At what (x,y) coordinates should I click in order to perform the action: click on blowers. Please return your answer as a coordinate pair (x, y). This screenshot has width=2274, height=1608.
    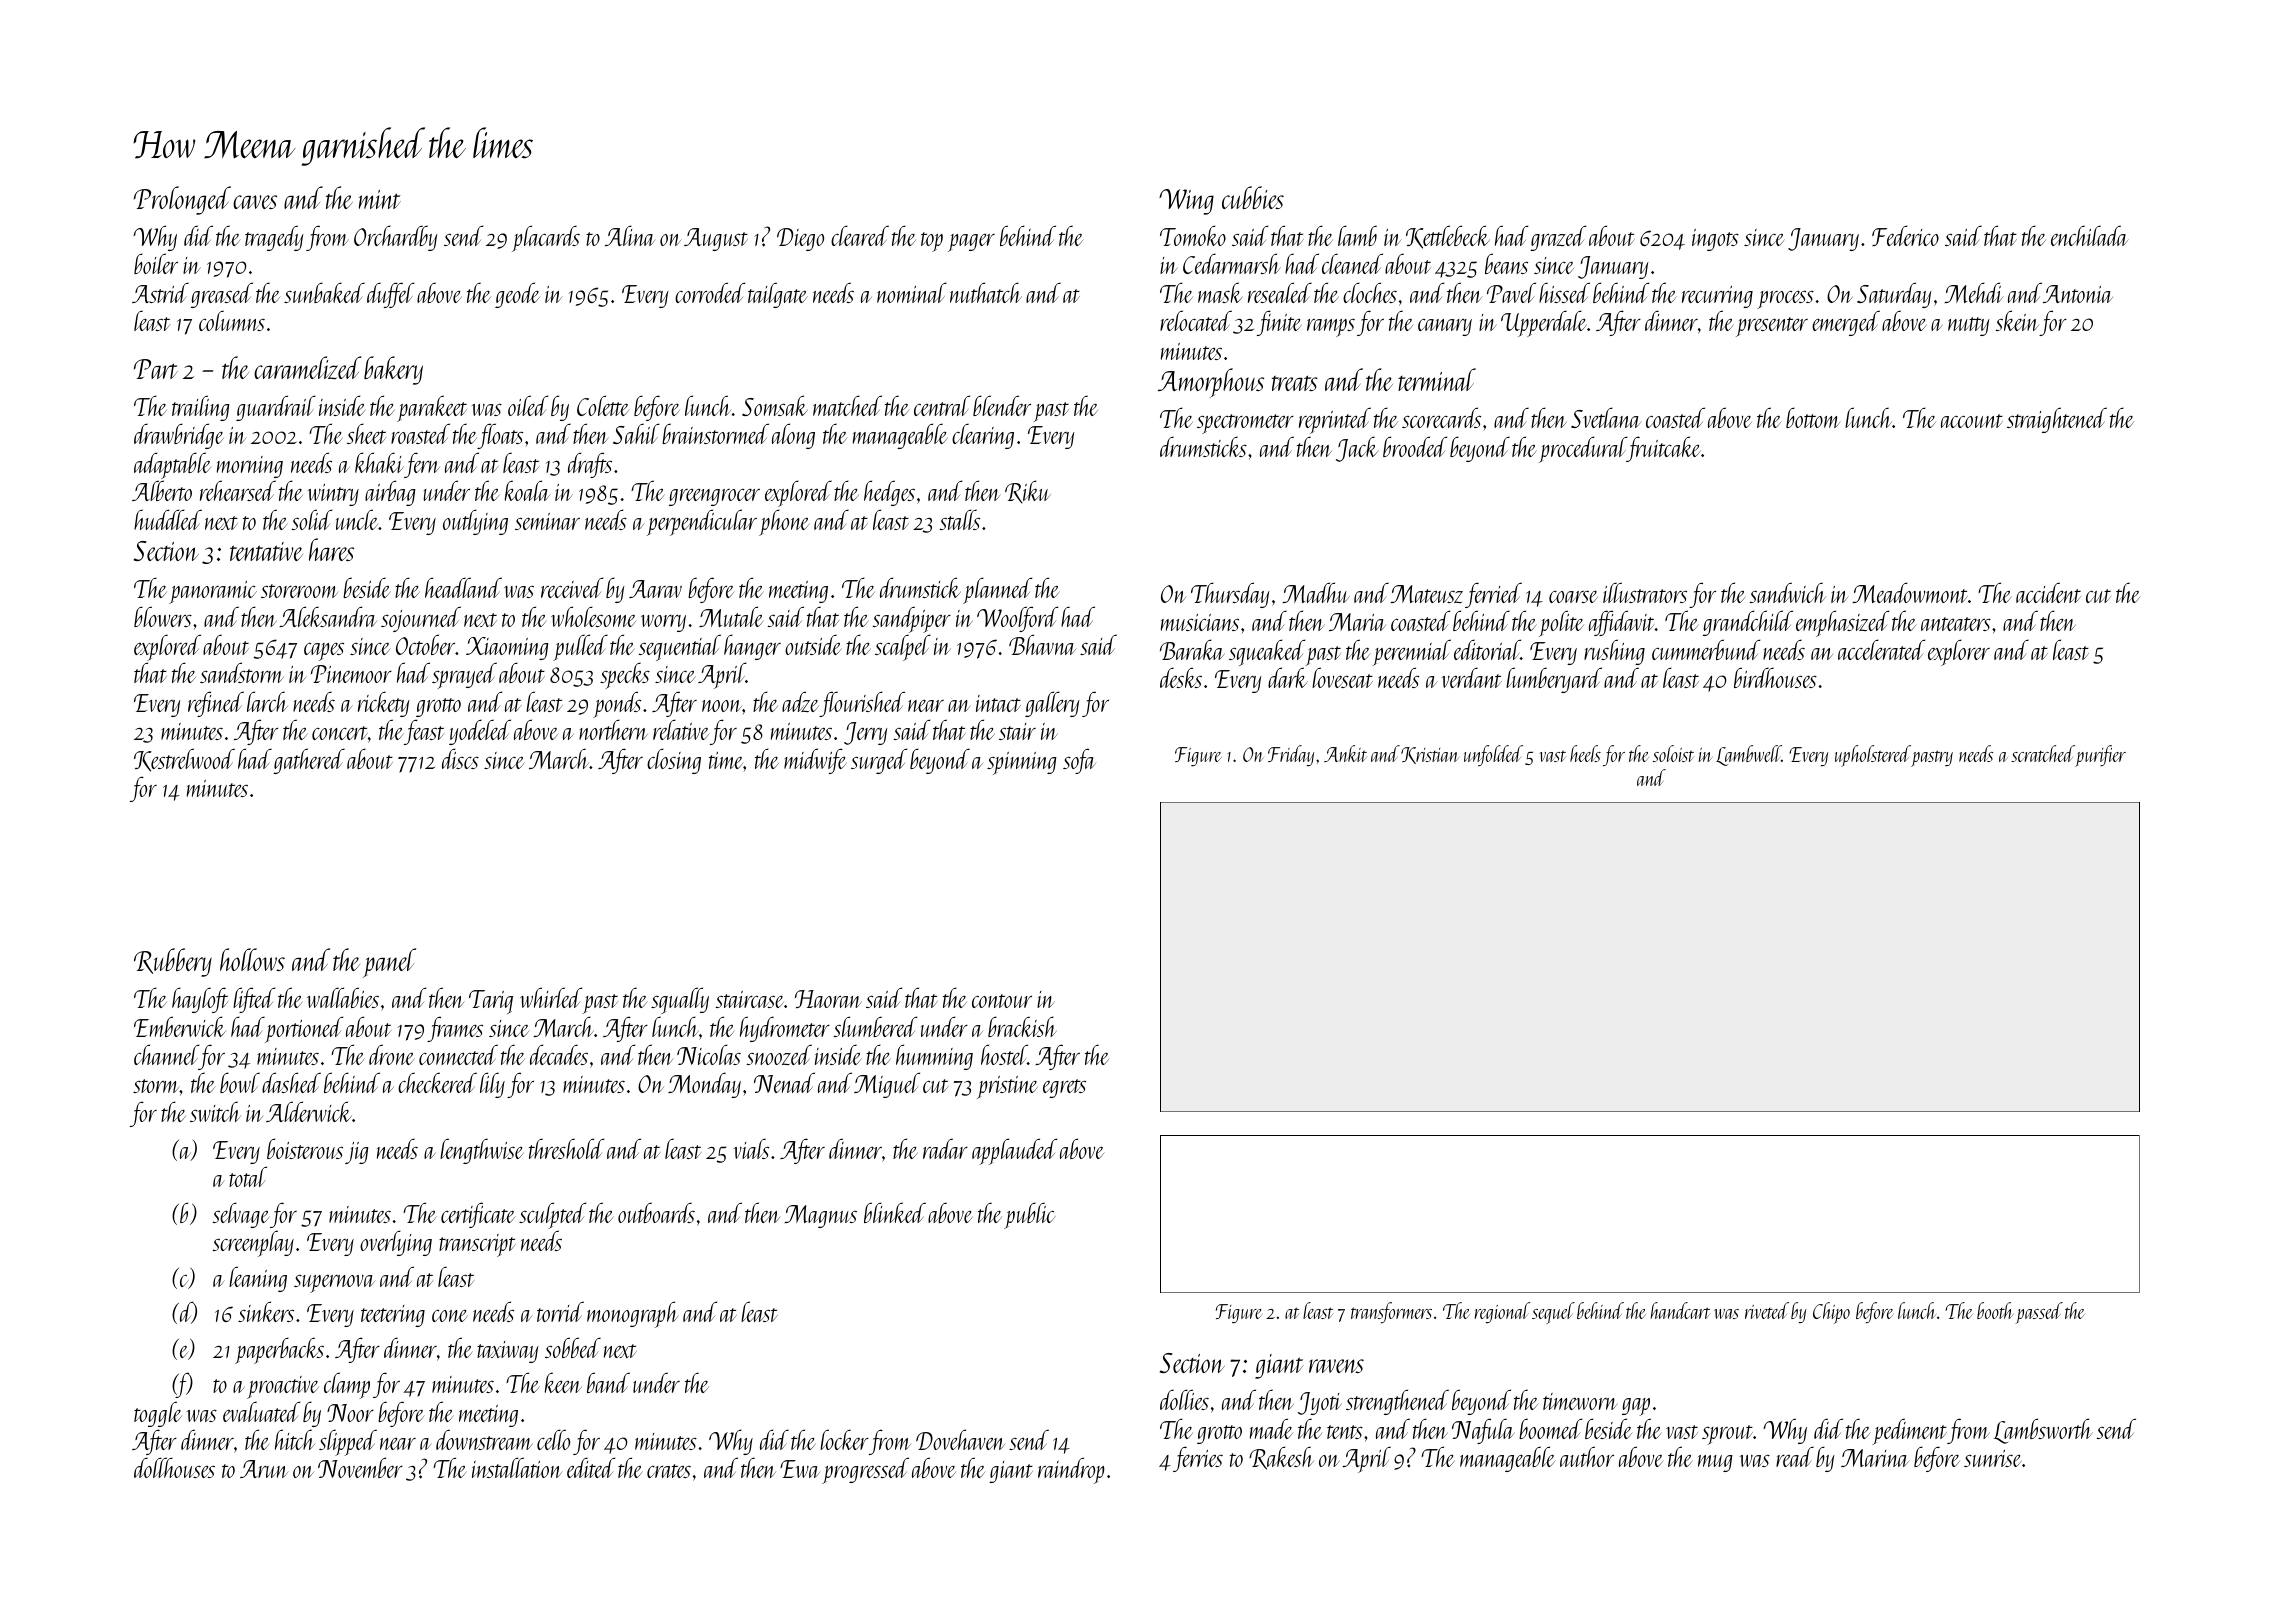
    Looking at the image, I should click on (163, 616).
